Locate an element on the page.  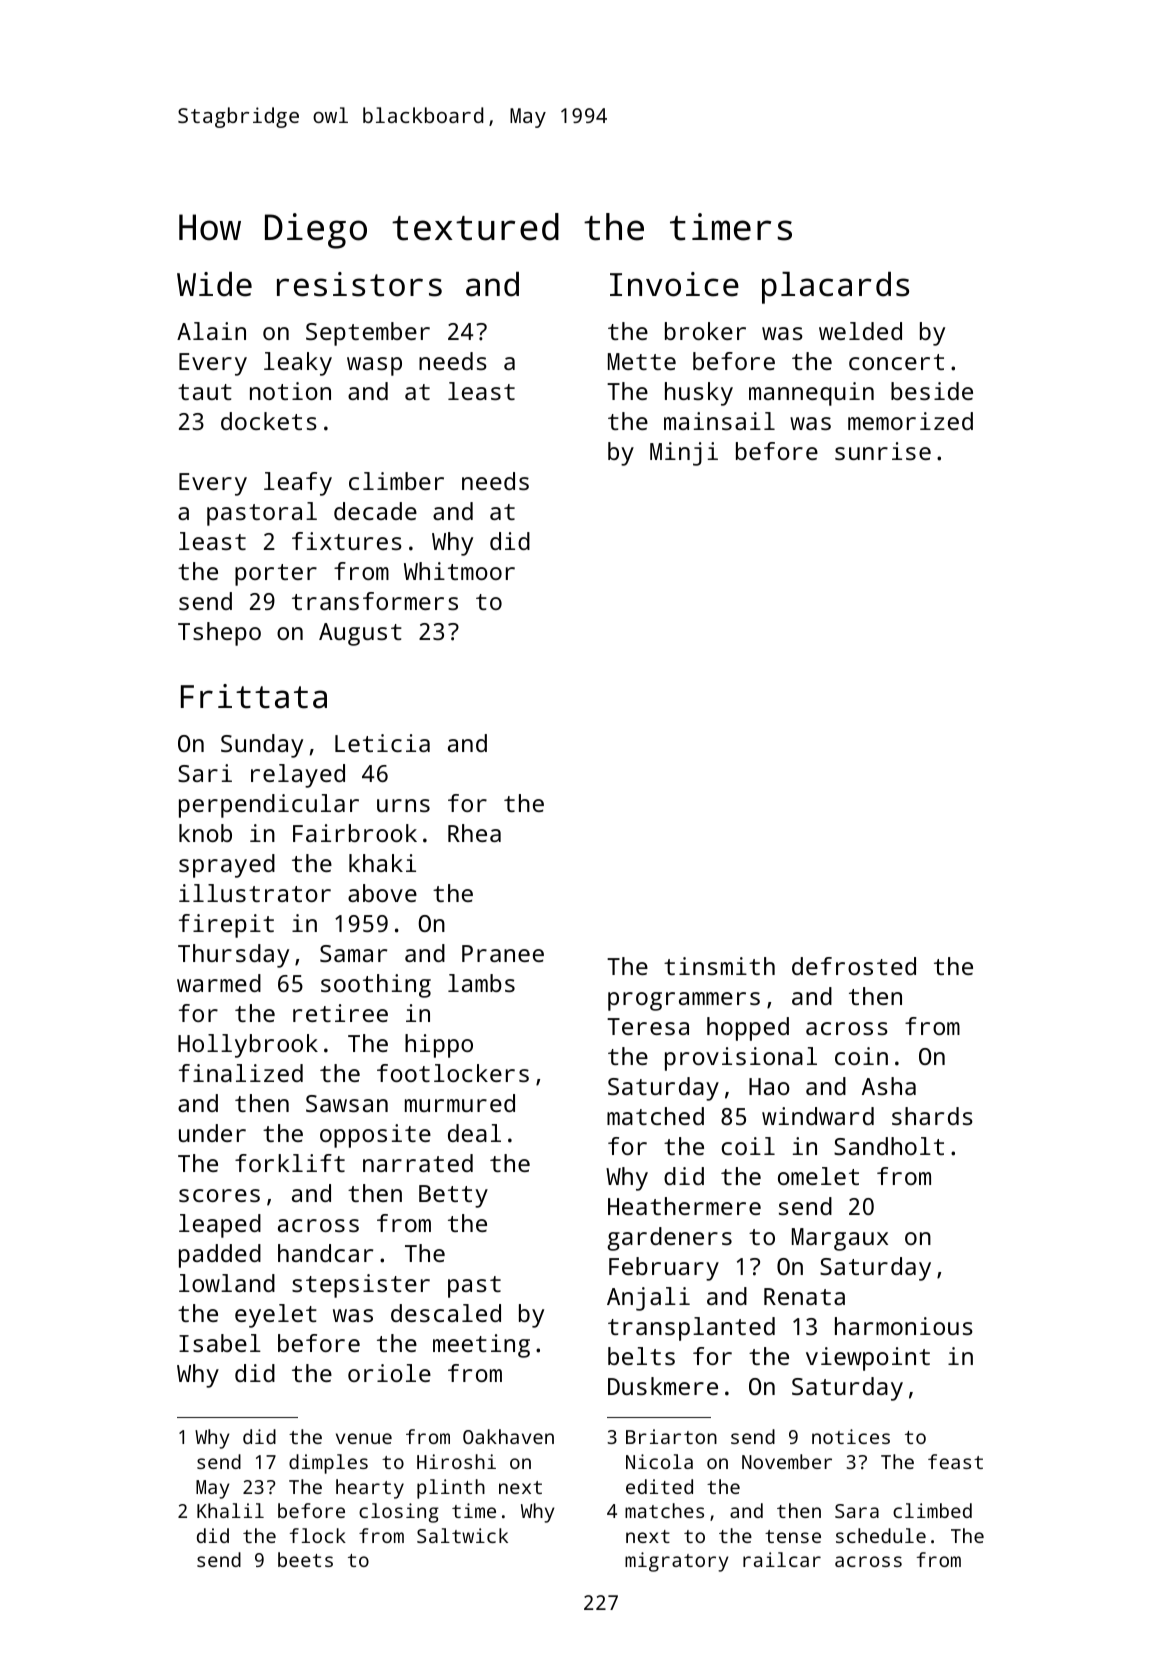
defrosted is located at coordinates (854, 966).
